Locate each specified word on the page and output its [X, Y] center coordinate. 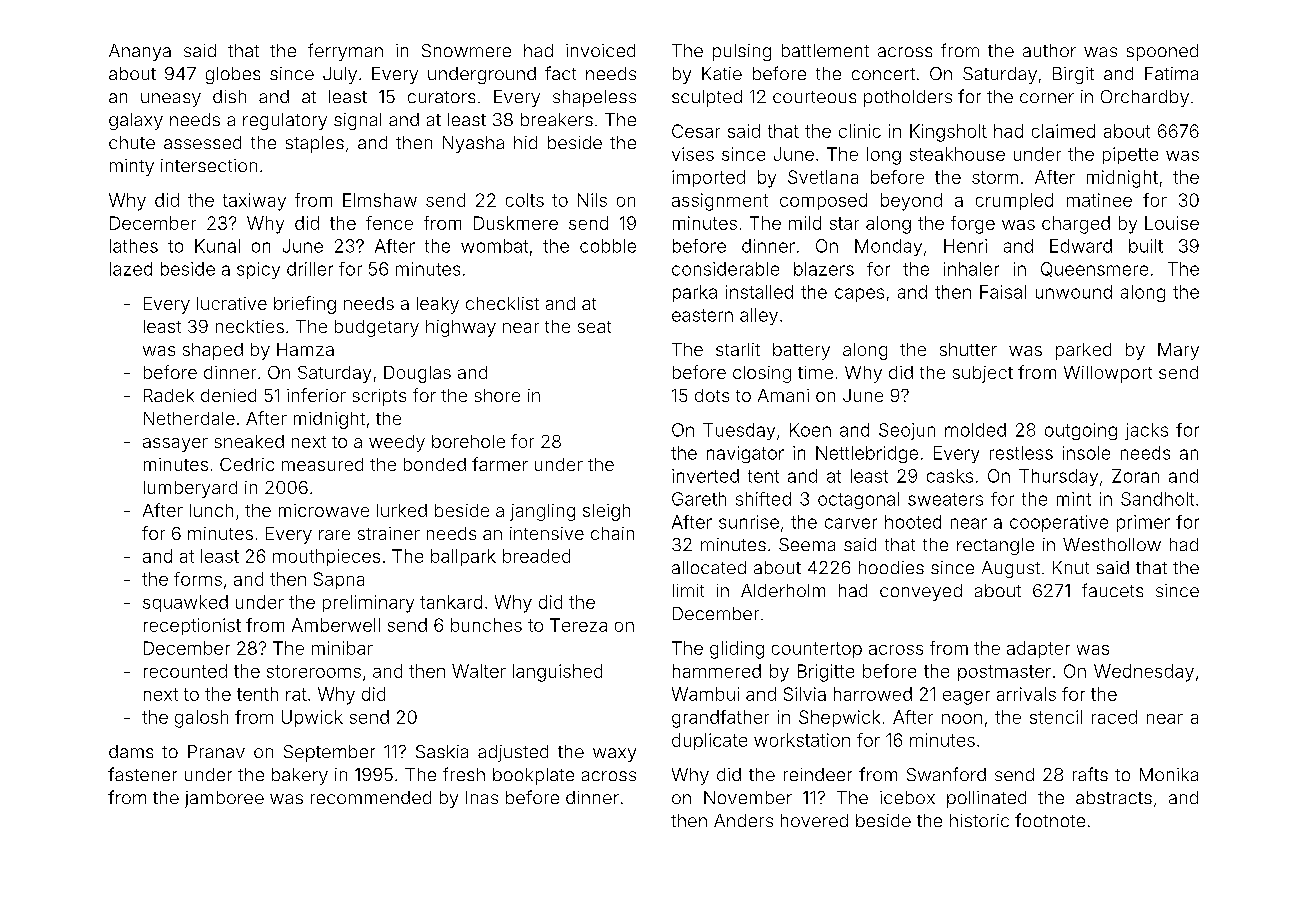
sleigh [606, 512]
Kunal [217, 246]
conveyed [921, 592]
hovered [814, 820]
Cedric [247, 464]
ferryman [345, 52]
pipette [1130, 155]
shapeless [594, 98]
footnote [1050, 820]
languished [557, 673]
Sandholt [1157, 499]
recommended [371, 797]
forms [198, 579]
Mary [1178, 351]
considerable [725, 269]
